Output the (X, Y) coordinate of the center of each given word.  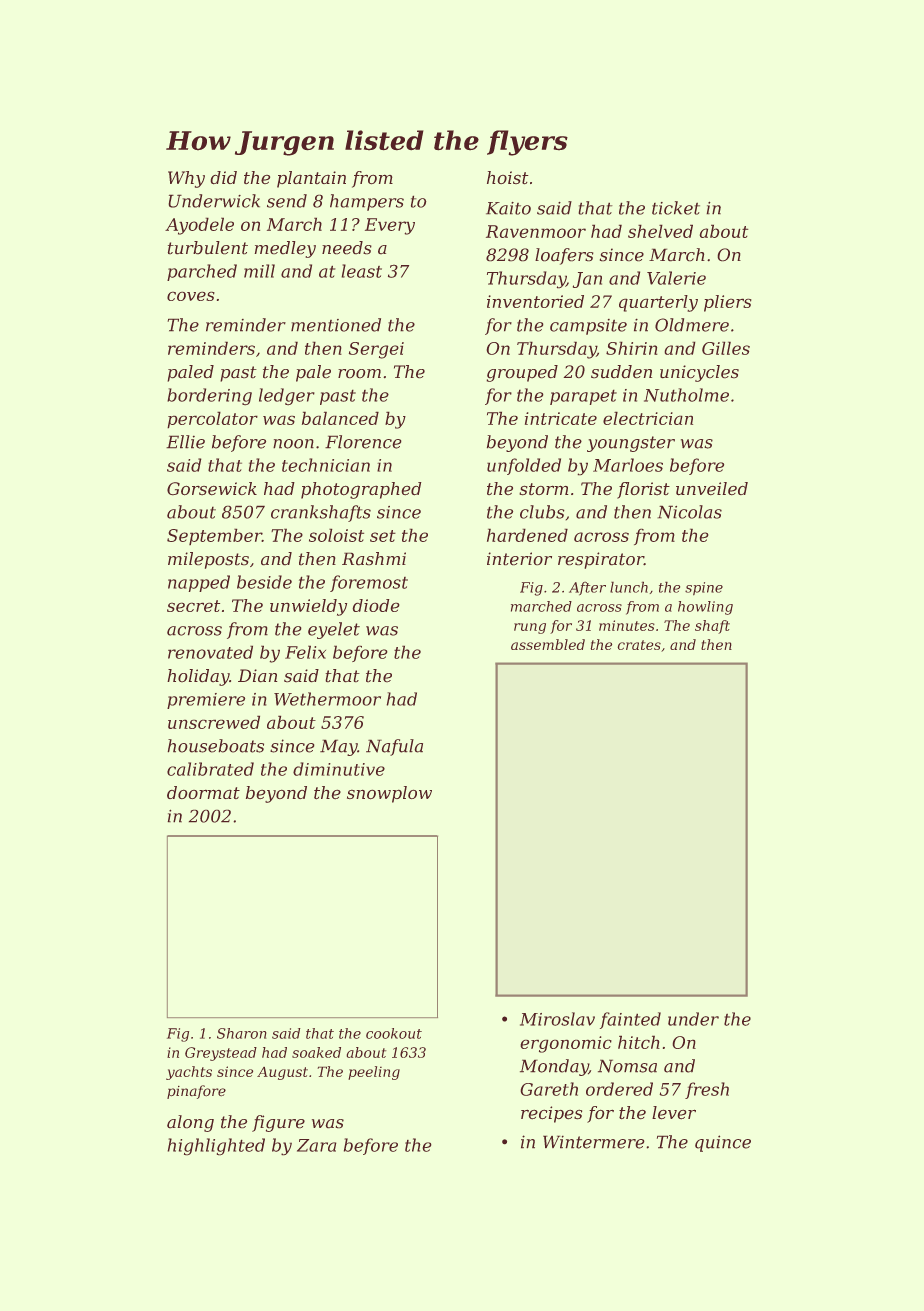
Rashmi (374, 559)
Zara (317, 1145)
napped (199, 583)
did (223, 178)
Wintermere (594, 1142)
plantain (311, 179)
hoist (508, 178)
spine (704, 589)
